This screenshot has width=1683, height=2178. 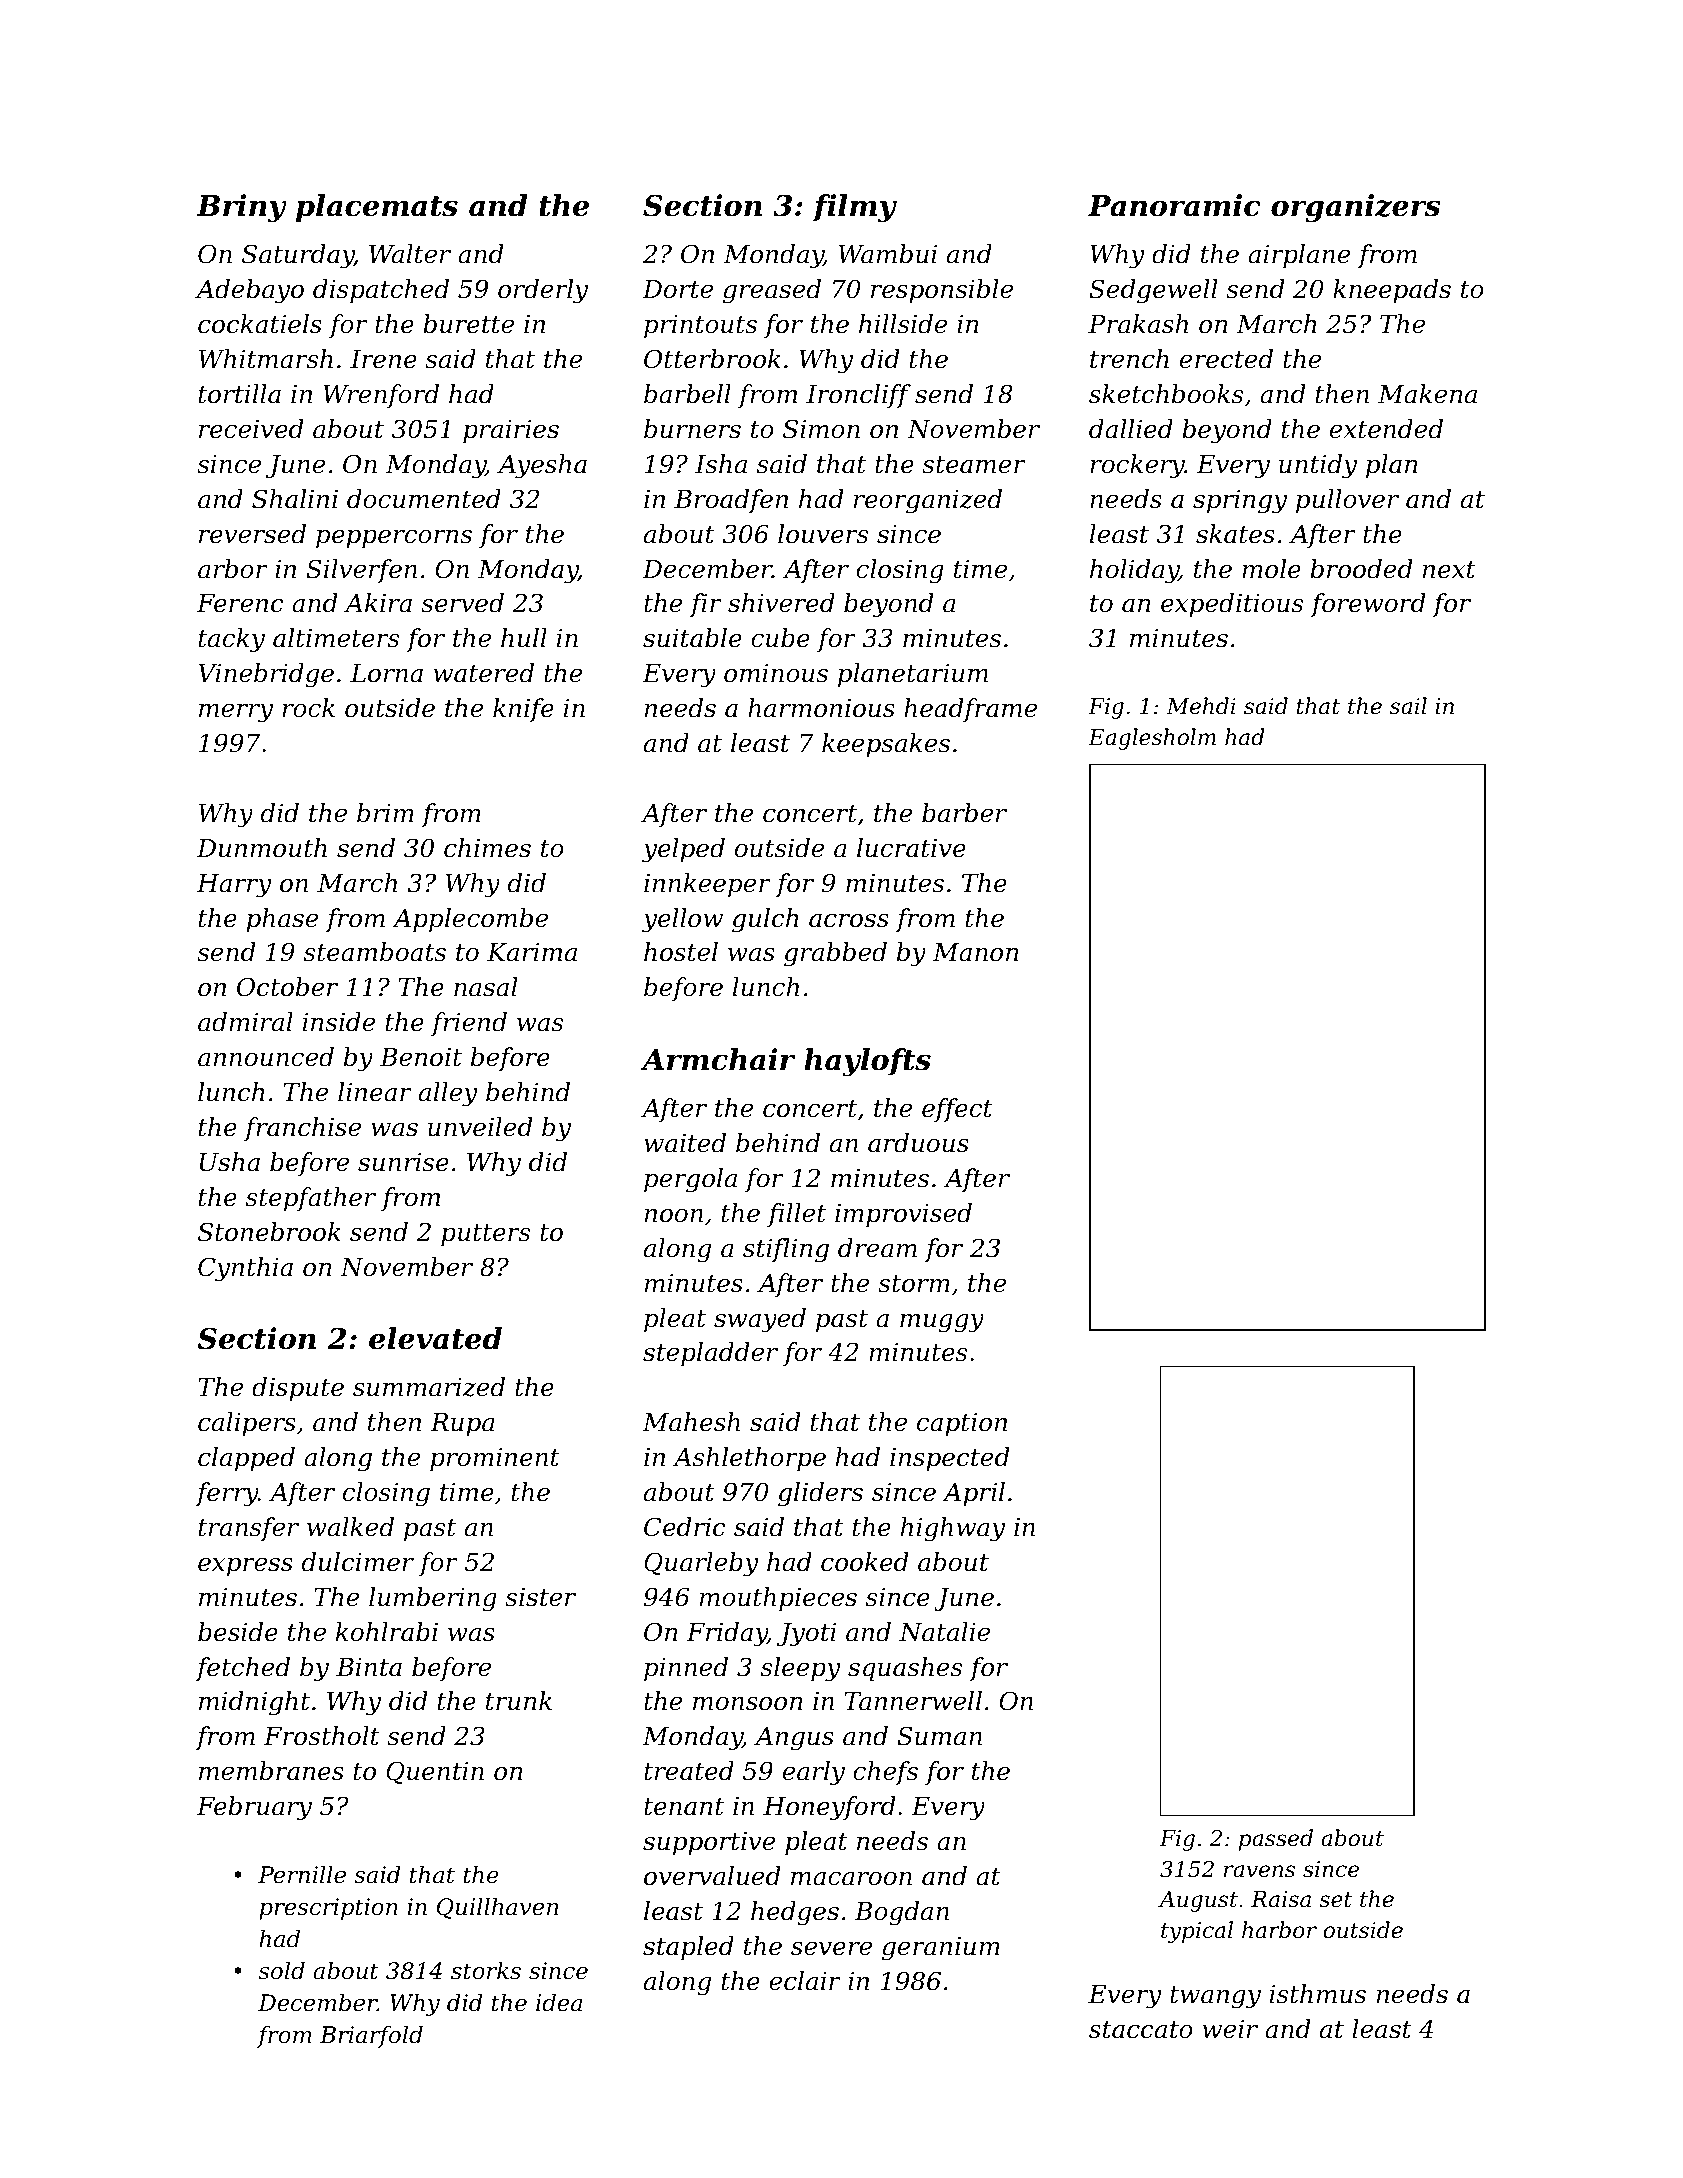 I want to click on holiday, so click(x=1134, y=571).
